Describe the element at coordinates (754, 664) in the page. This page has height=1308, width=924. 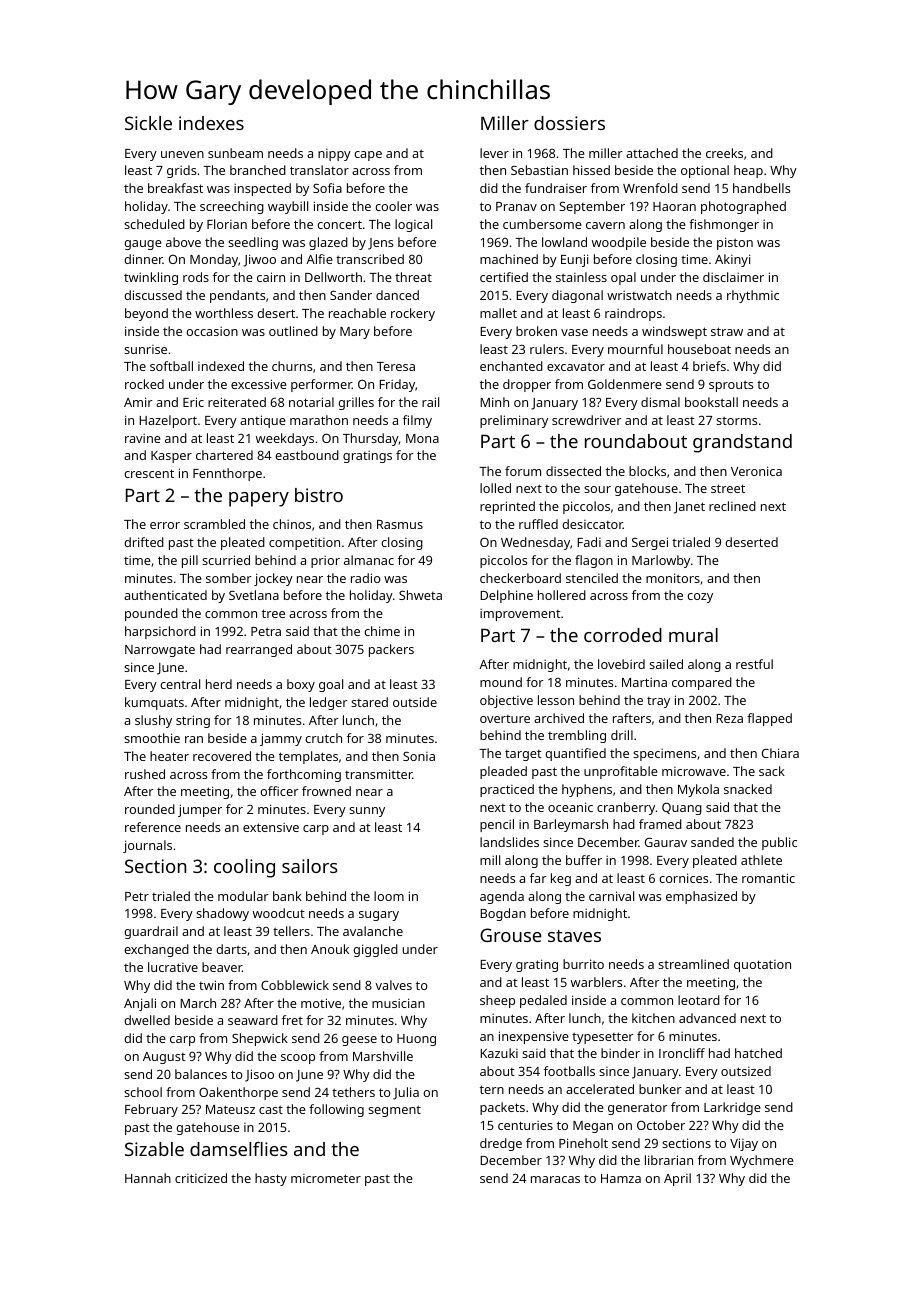
I see `restful` at that location.
